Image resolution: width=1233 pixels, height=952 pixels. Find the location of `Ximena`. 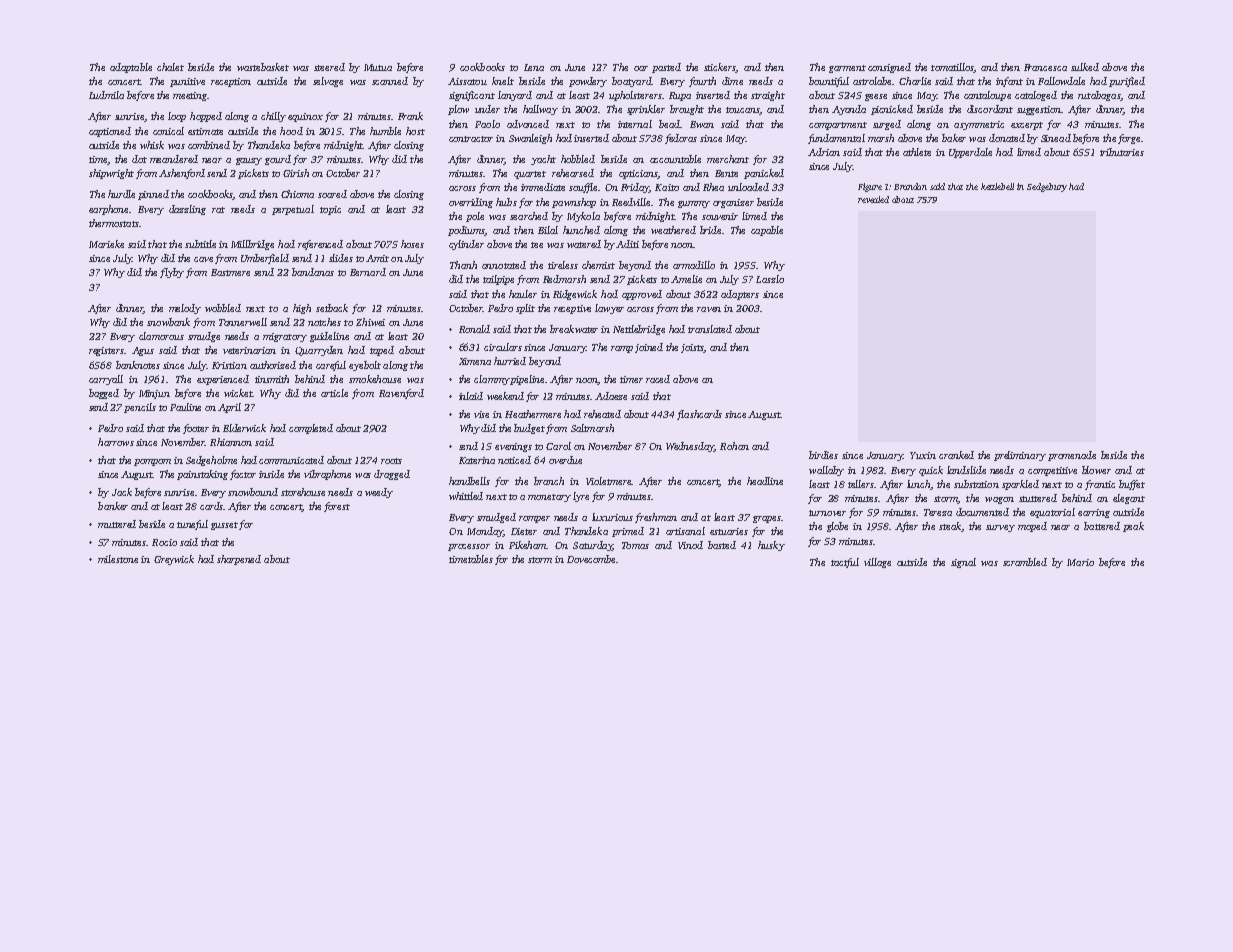

Ximena is located at coordinates (475, 361).
